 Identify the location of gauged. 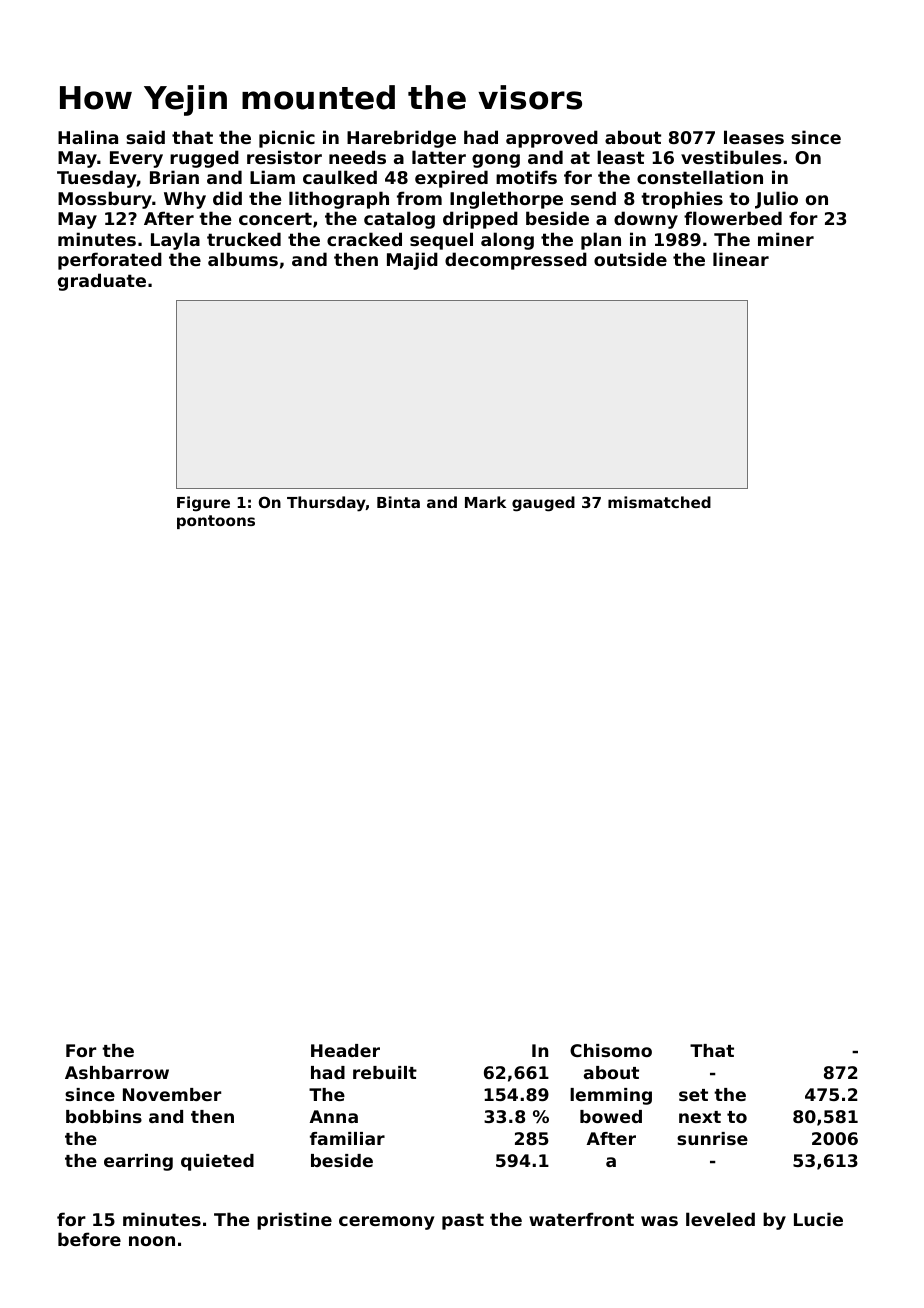
(543, 504).
